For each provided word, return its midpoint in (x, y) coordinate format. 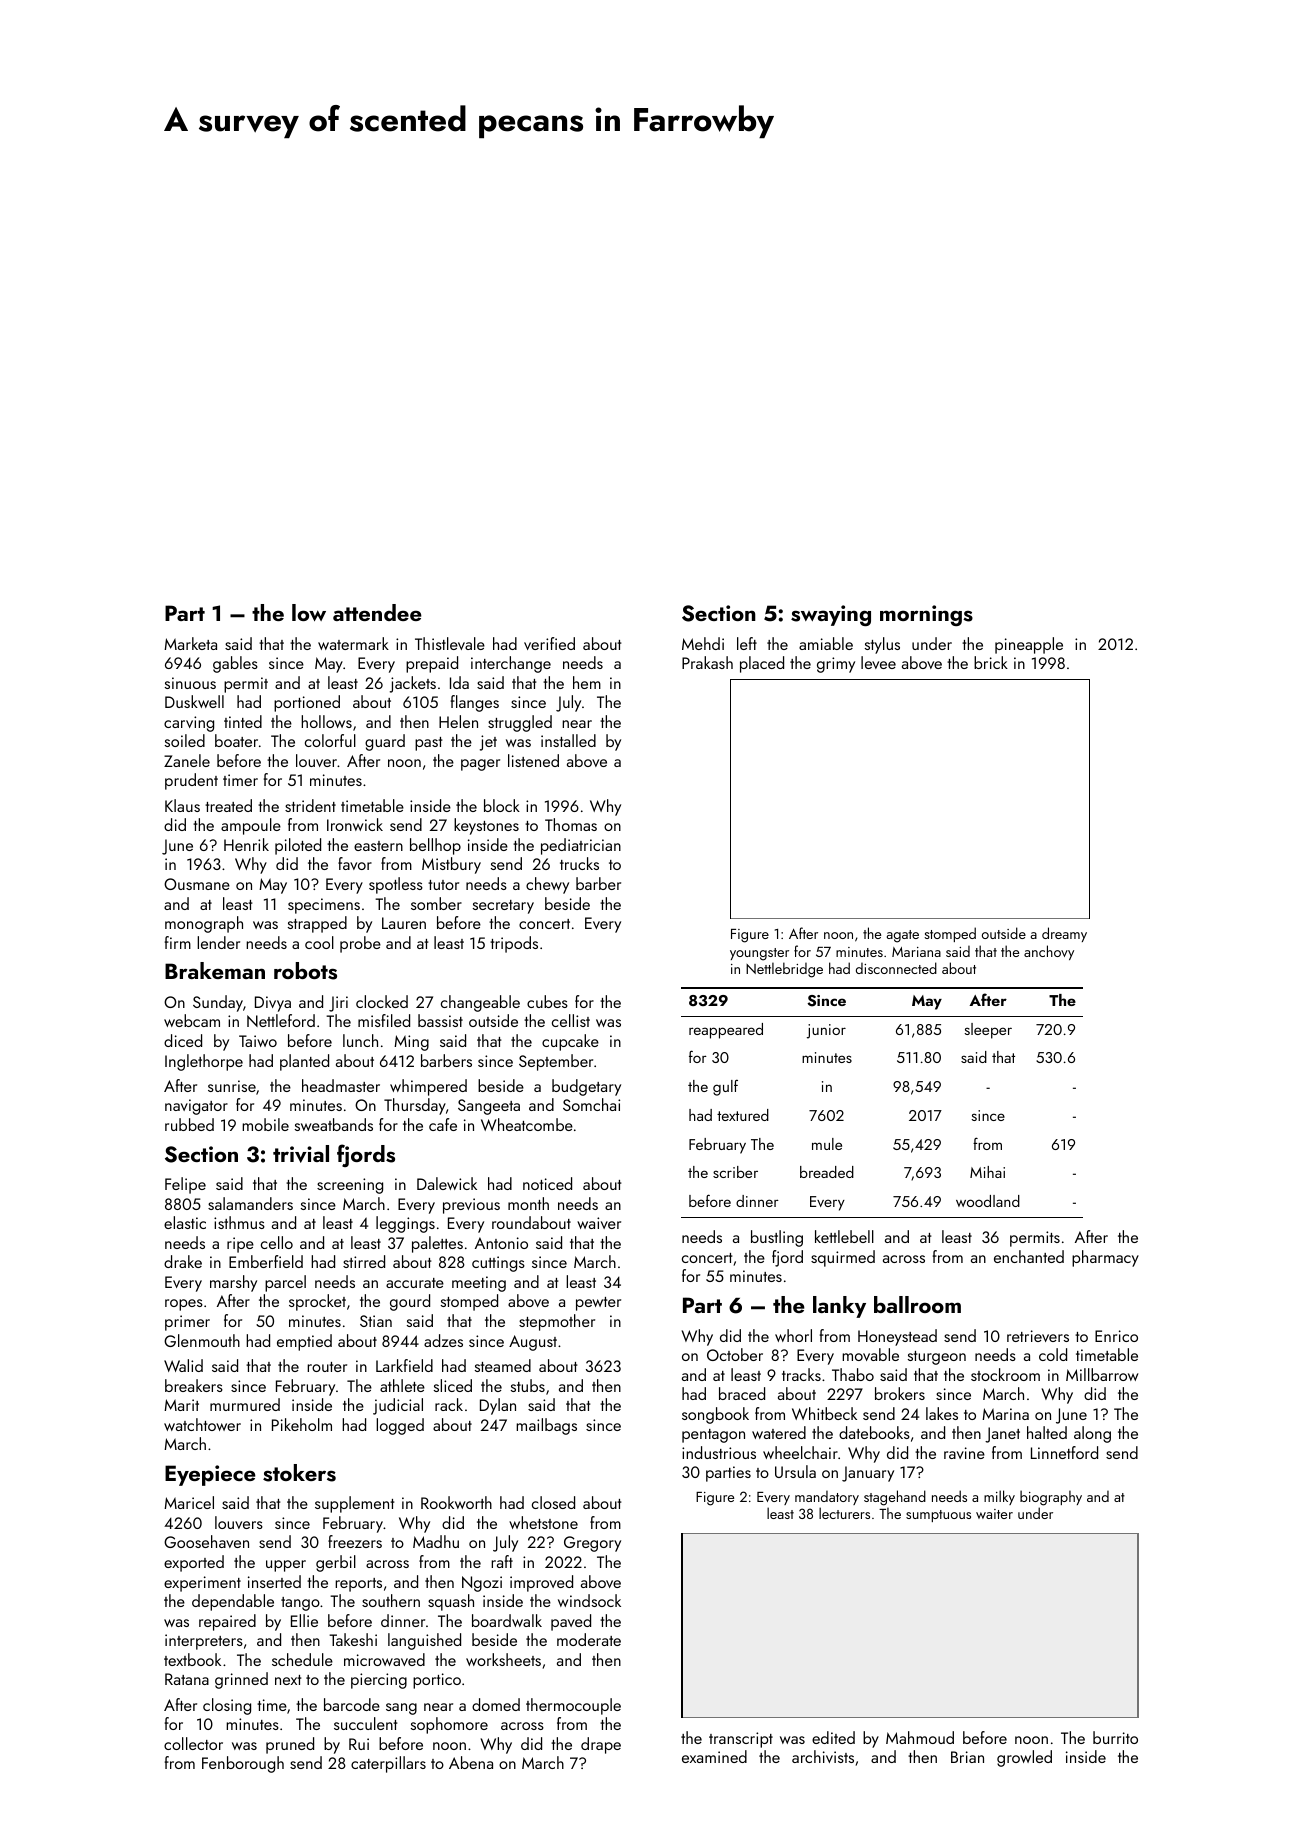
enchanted (1029, 1256)
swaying (831, 615)
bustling (777, 1238)
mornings (926, 615)
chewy (547, 885)
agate (903, 936)
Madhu (436, 1541)
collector (193, 1743)
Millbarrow (1102, 1374)
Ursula (795, 1471)
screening (350, 1186)
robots (305, 971)
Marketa (190, 643)
